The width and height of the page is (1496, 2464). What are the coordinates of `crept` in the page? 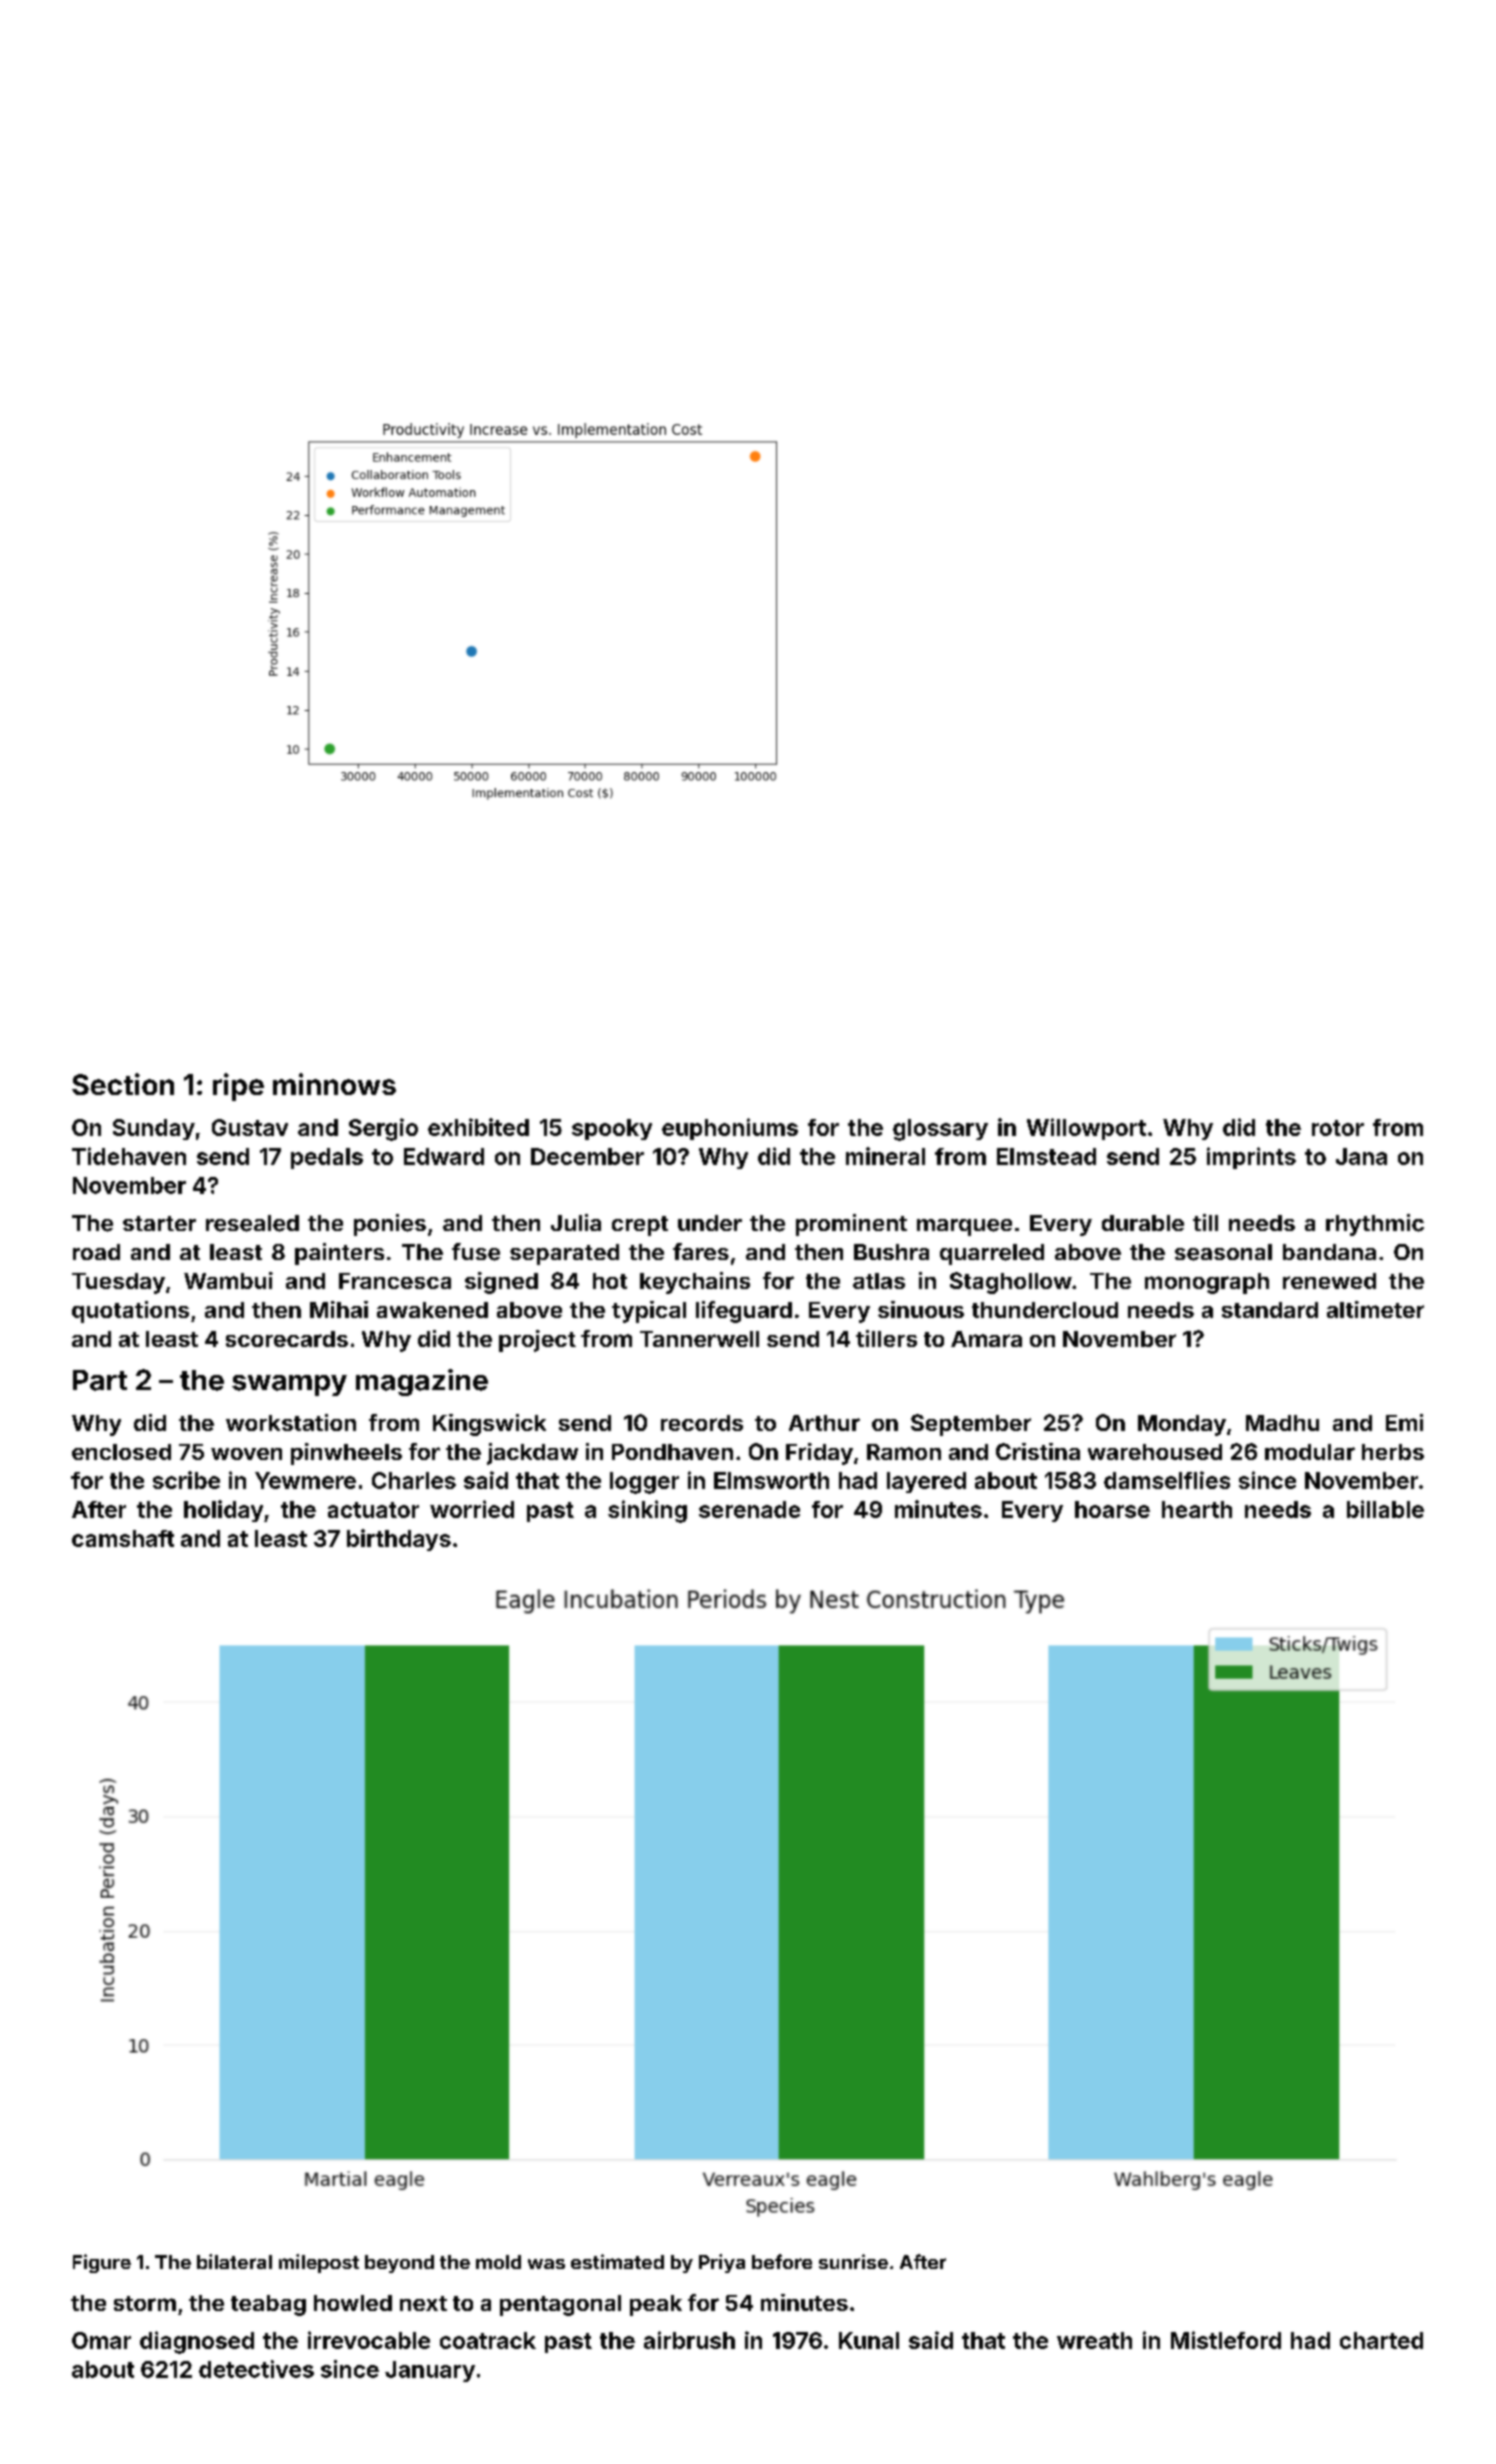 It's located at (640, 1226).
